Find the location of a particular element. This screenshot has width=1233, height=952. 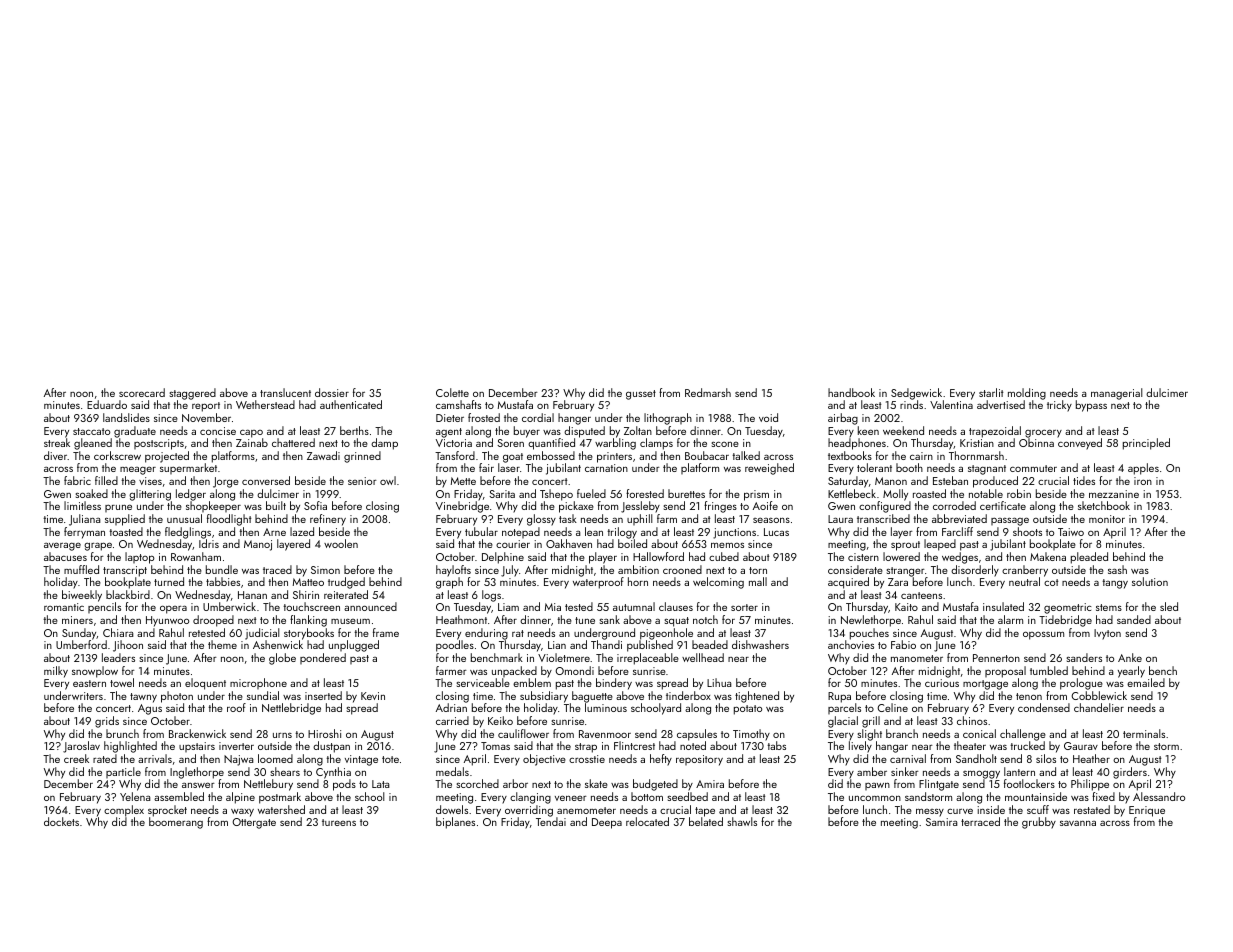

Obinna is located at coordinates (1036, 442).
